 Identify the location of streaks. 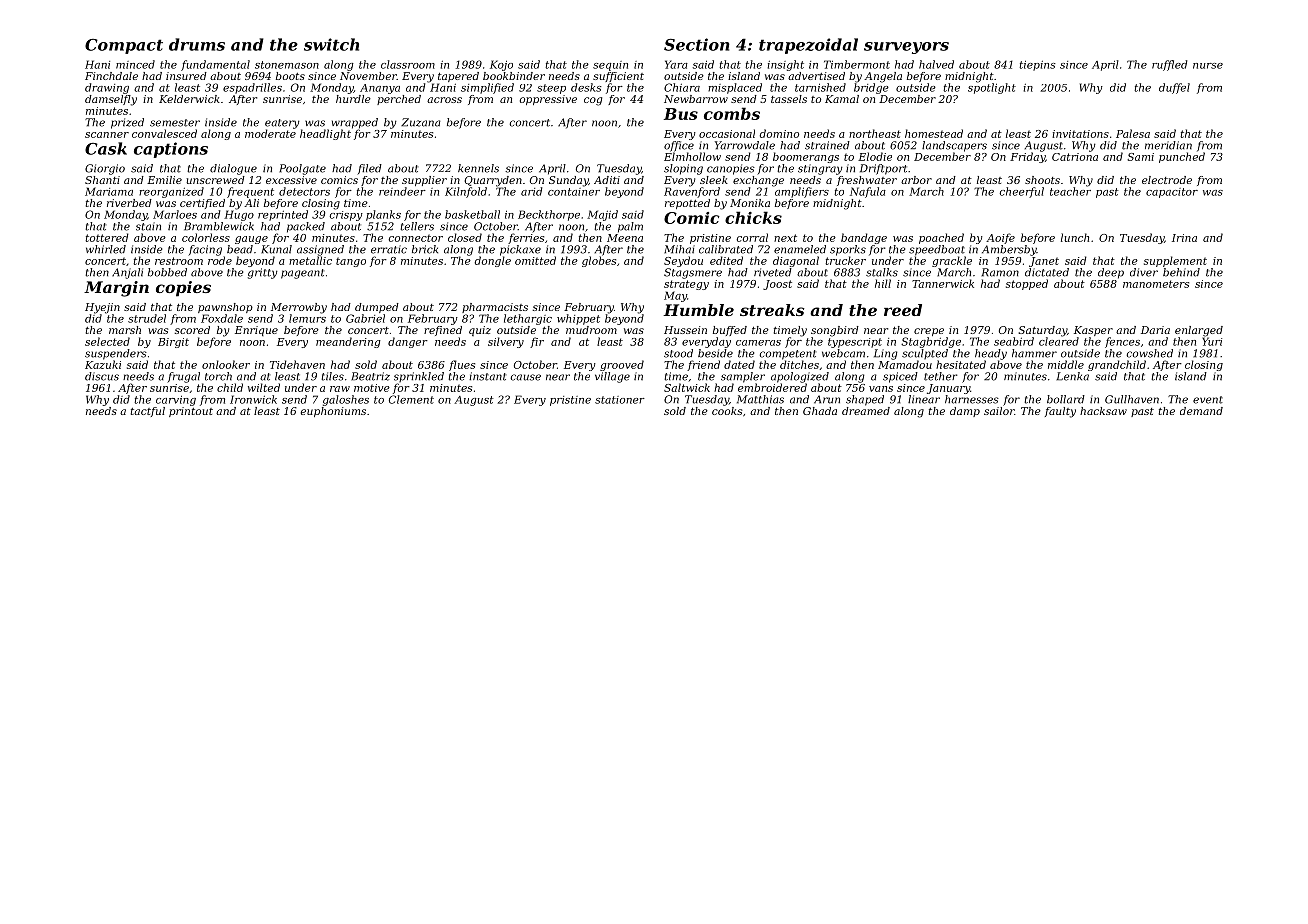
(772, 310).
